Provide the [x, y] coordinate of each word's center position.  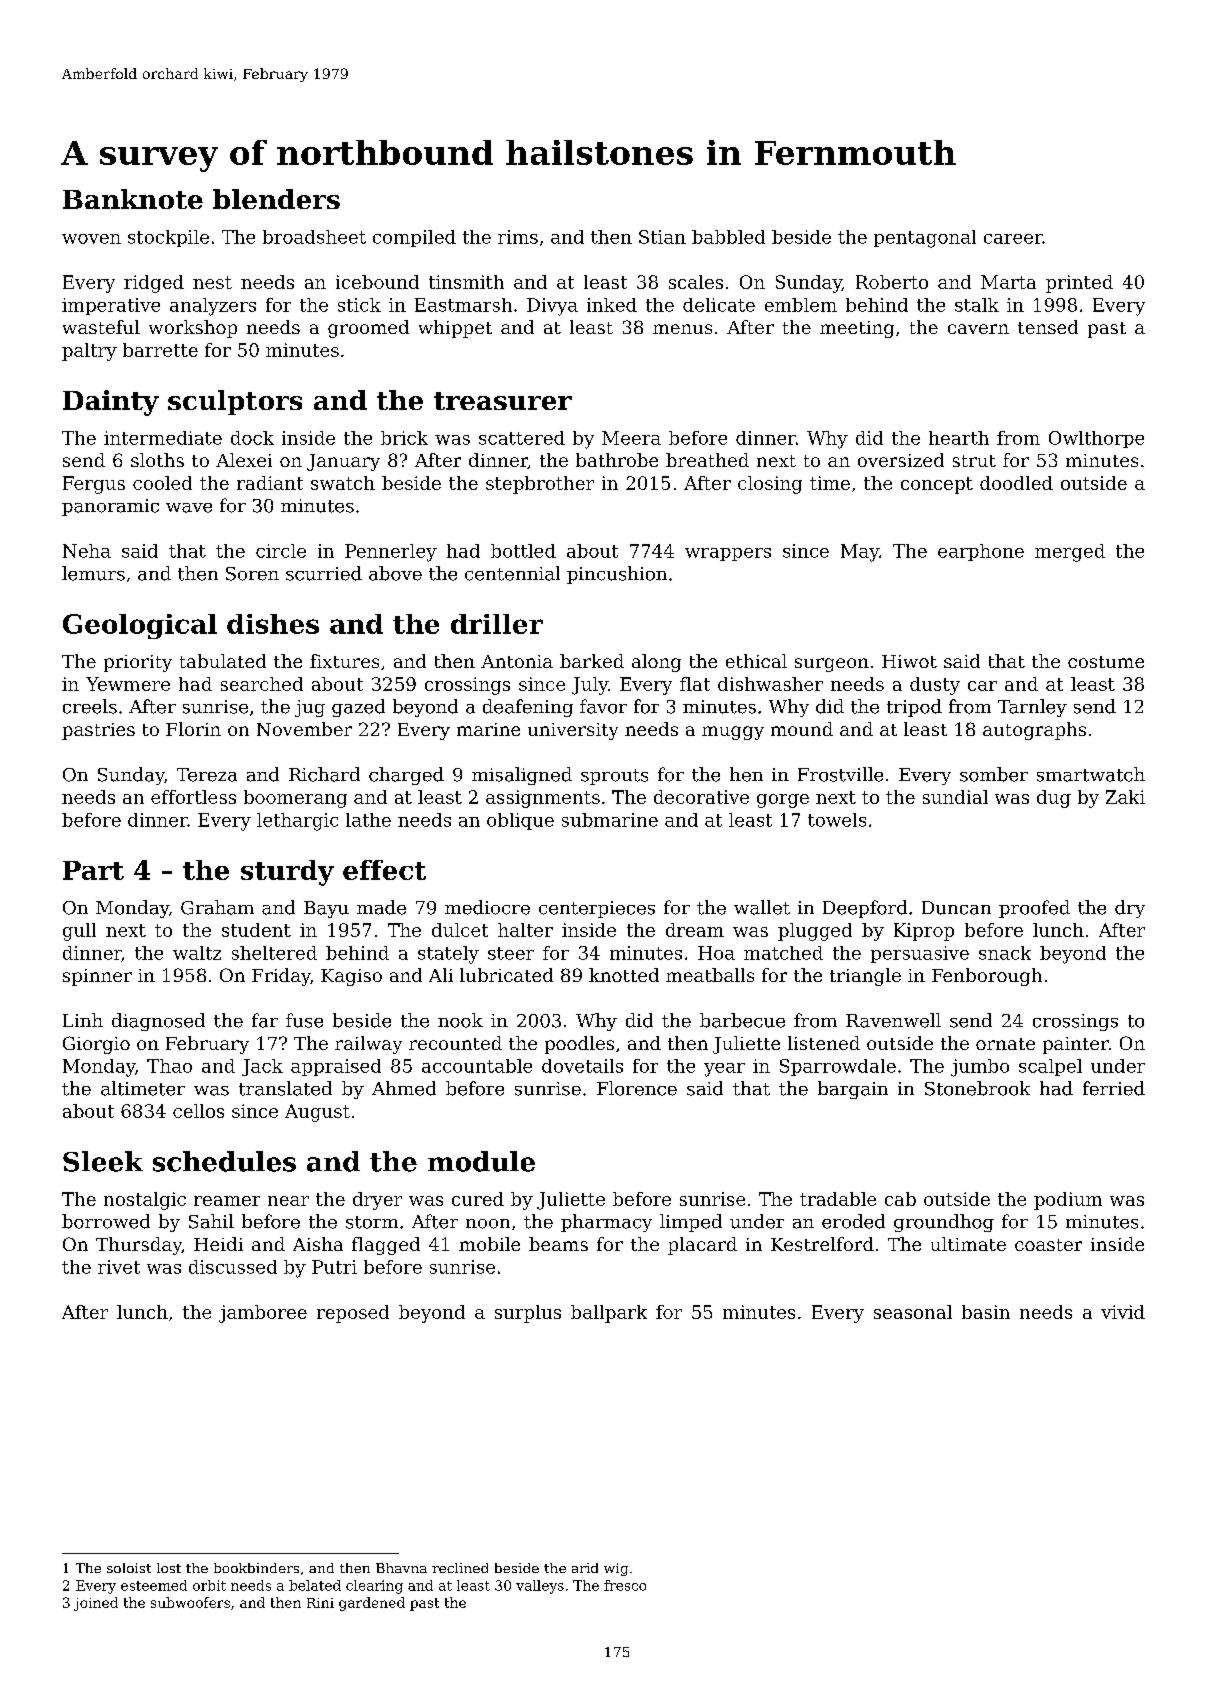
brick [404, 438]
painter [1076, 1045]
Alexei [244, 460]
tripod [914, 708]
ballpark [609, 1314]
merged [1070, 553]
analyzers [213, 307]
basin [986, 1312]
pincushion [617, 575]
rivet [119, 1267]
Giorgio [96, 1045]
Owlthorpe [1096, 439]
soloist [129, 1568]
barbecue [742, 1020]
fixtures [344, 661]
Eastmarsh [463, 305]
